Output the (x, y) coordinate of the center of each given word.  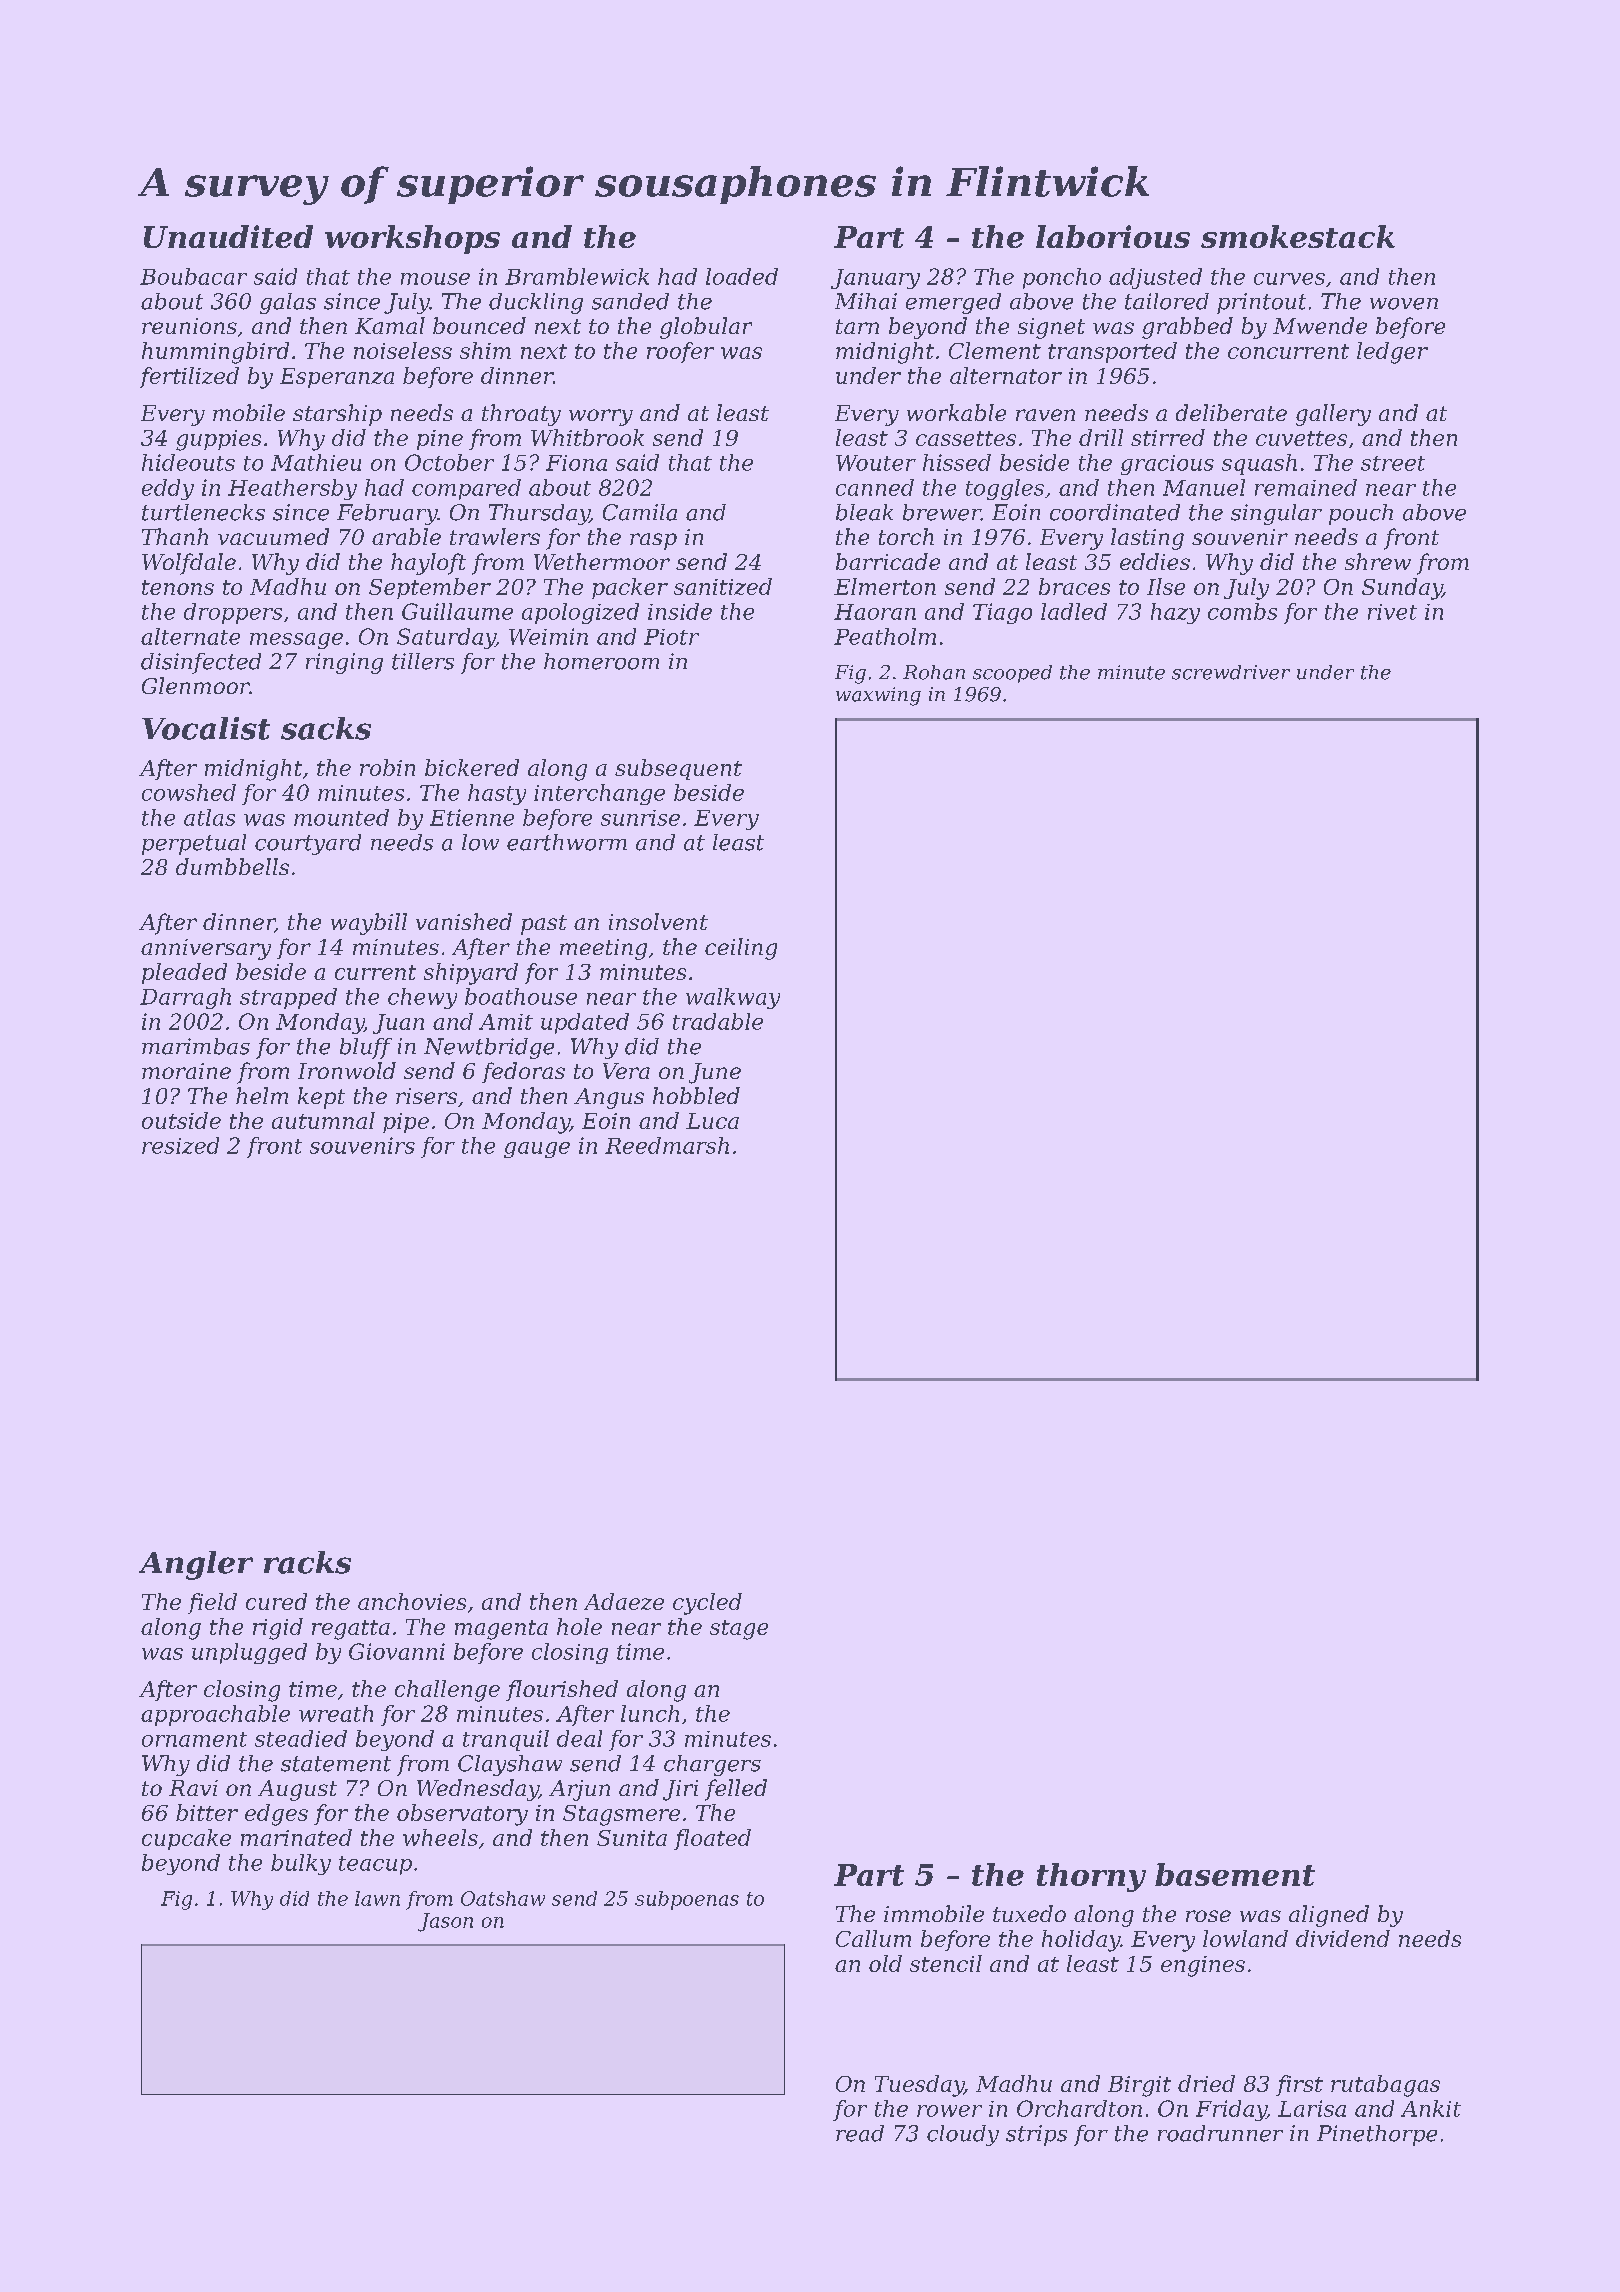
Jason (445, 1922)
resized (180, 1145)
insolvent (658, 921)
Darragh (185, 998)
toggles (1005, 489)
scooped (1012, 674)
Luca (712, 1121)
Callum (873, 1938)
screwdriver (1231, 672)
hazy (1175, 613)
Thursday (539, 514)
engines (1203, 1966)
